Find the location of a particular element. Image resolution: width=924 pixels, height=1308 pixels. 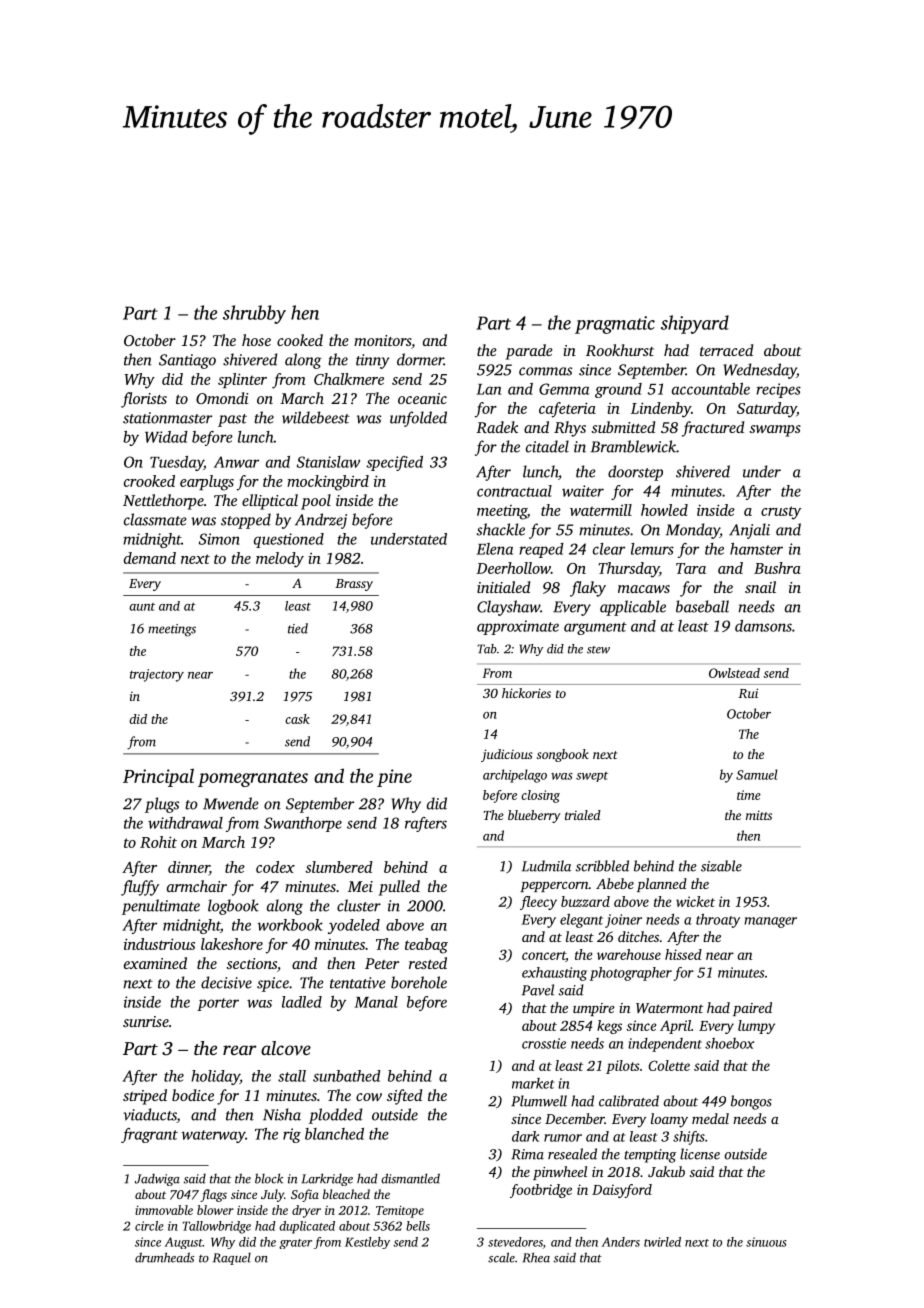

sinuous is located at coordinates (766, 1242).
